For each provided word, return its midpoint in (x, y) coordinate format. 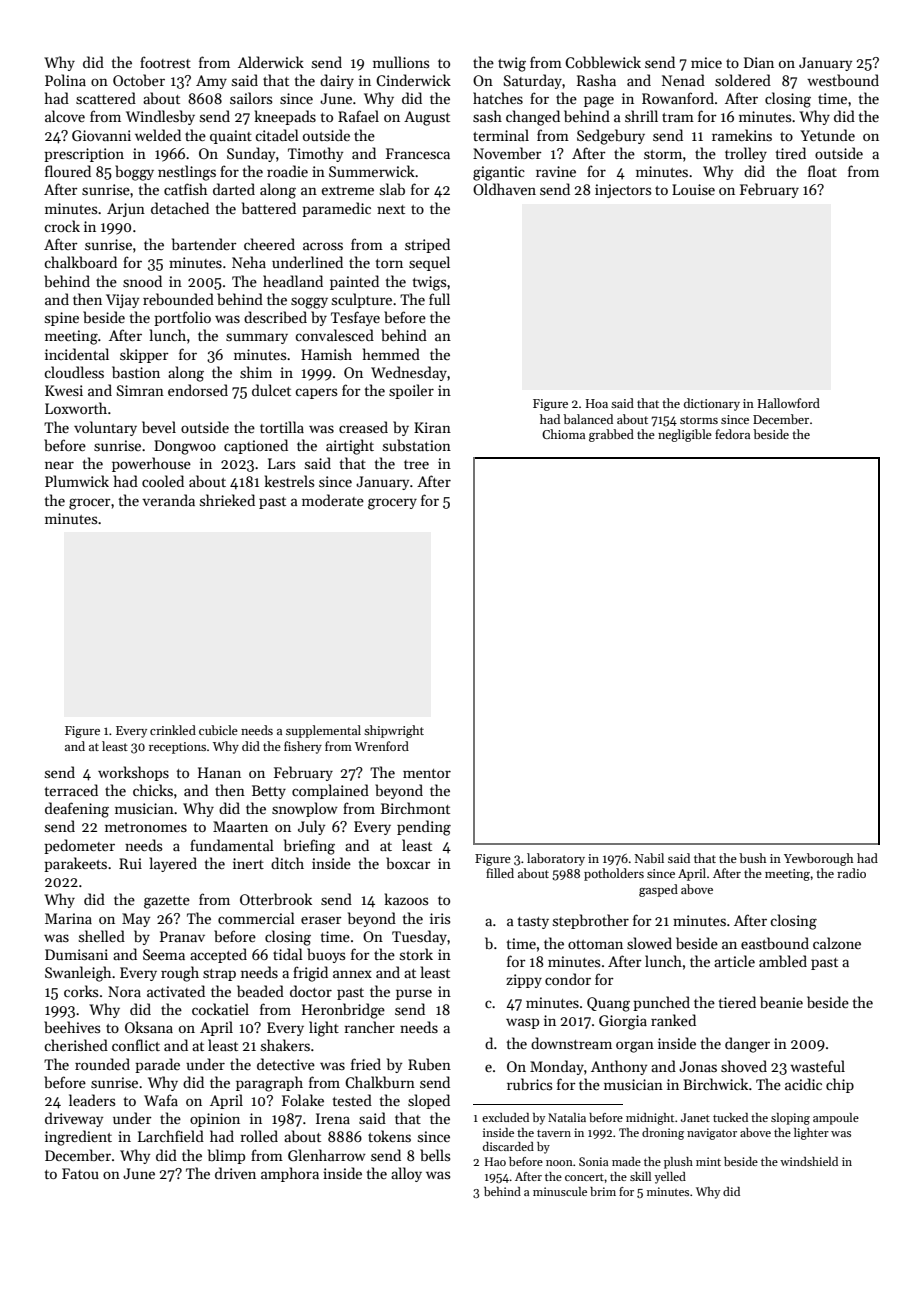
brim (603, 1191)
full (439, 299)
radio (851, 873)
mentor (427, 773)
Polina (65, 80)
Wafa (161, 1100)
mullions (401, 62)
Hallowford (789, 403)
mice (706, 62)
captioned (256, 446)
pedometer (79, 846)
